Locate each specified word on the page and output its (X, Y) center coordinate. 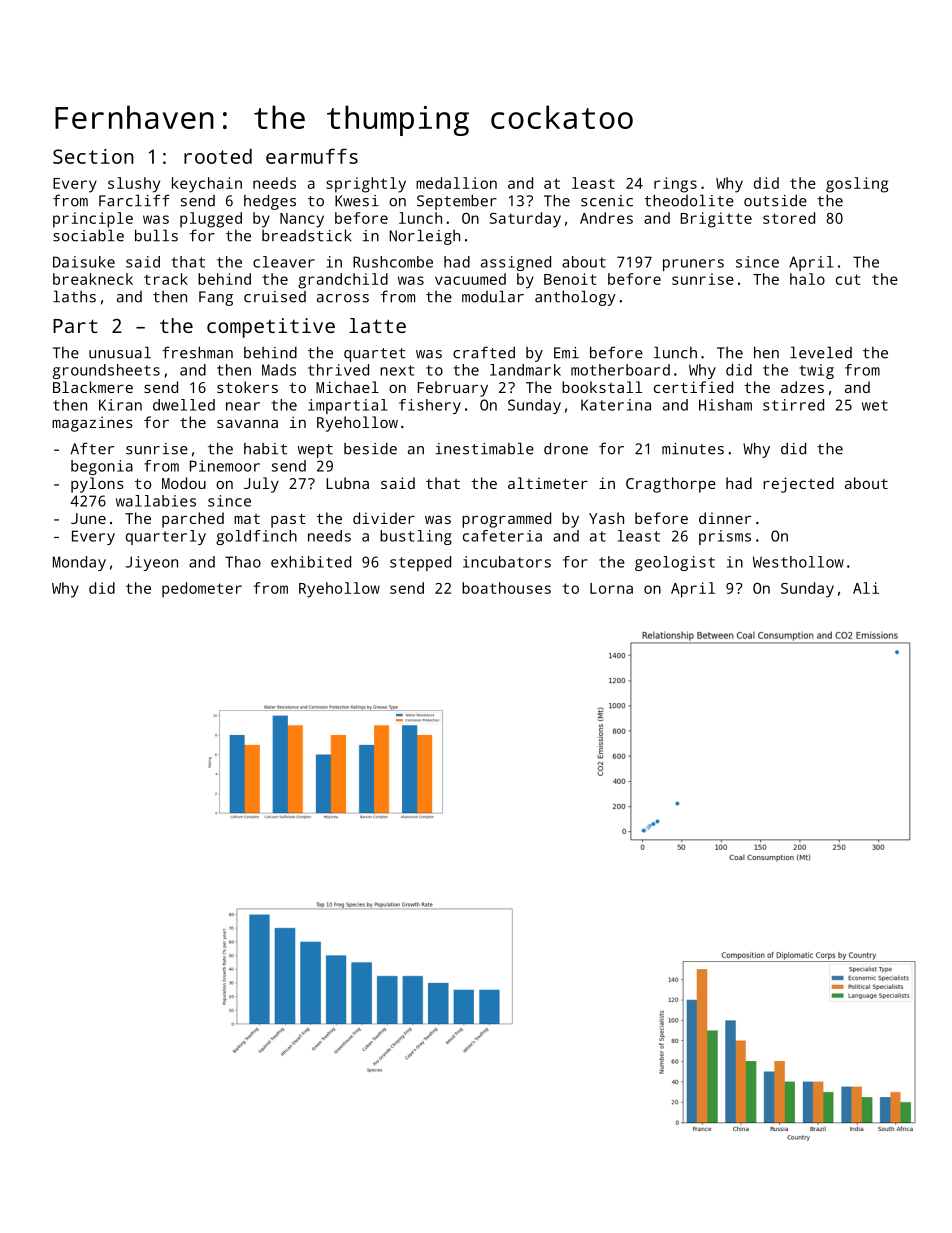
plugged (211, 220)
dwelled (184, 405)
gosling (857, 185)
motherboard (620, 370)
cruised (275, 297)
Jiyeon (152, 563)
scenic (607, 201)
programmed (506, 520)
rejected (798, 485)
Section (93, 156)
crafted (484, 352)
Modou (184, 483)
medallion (456, 183)
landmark (525, 370)
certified (693, 387)
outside (775, 200)
